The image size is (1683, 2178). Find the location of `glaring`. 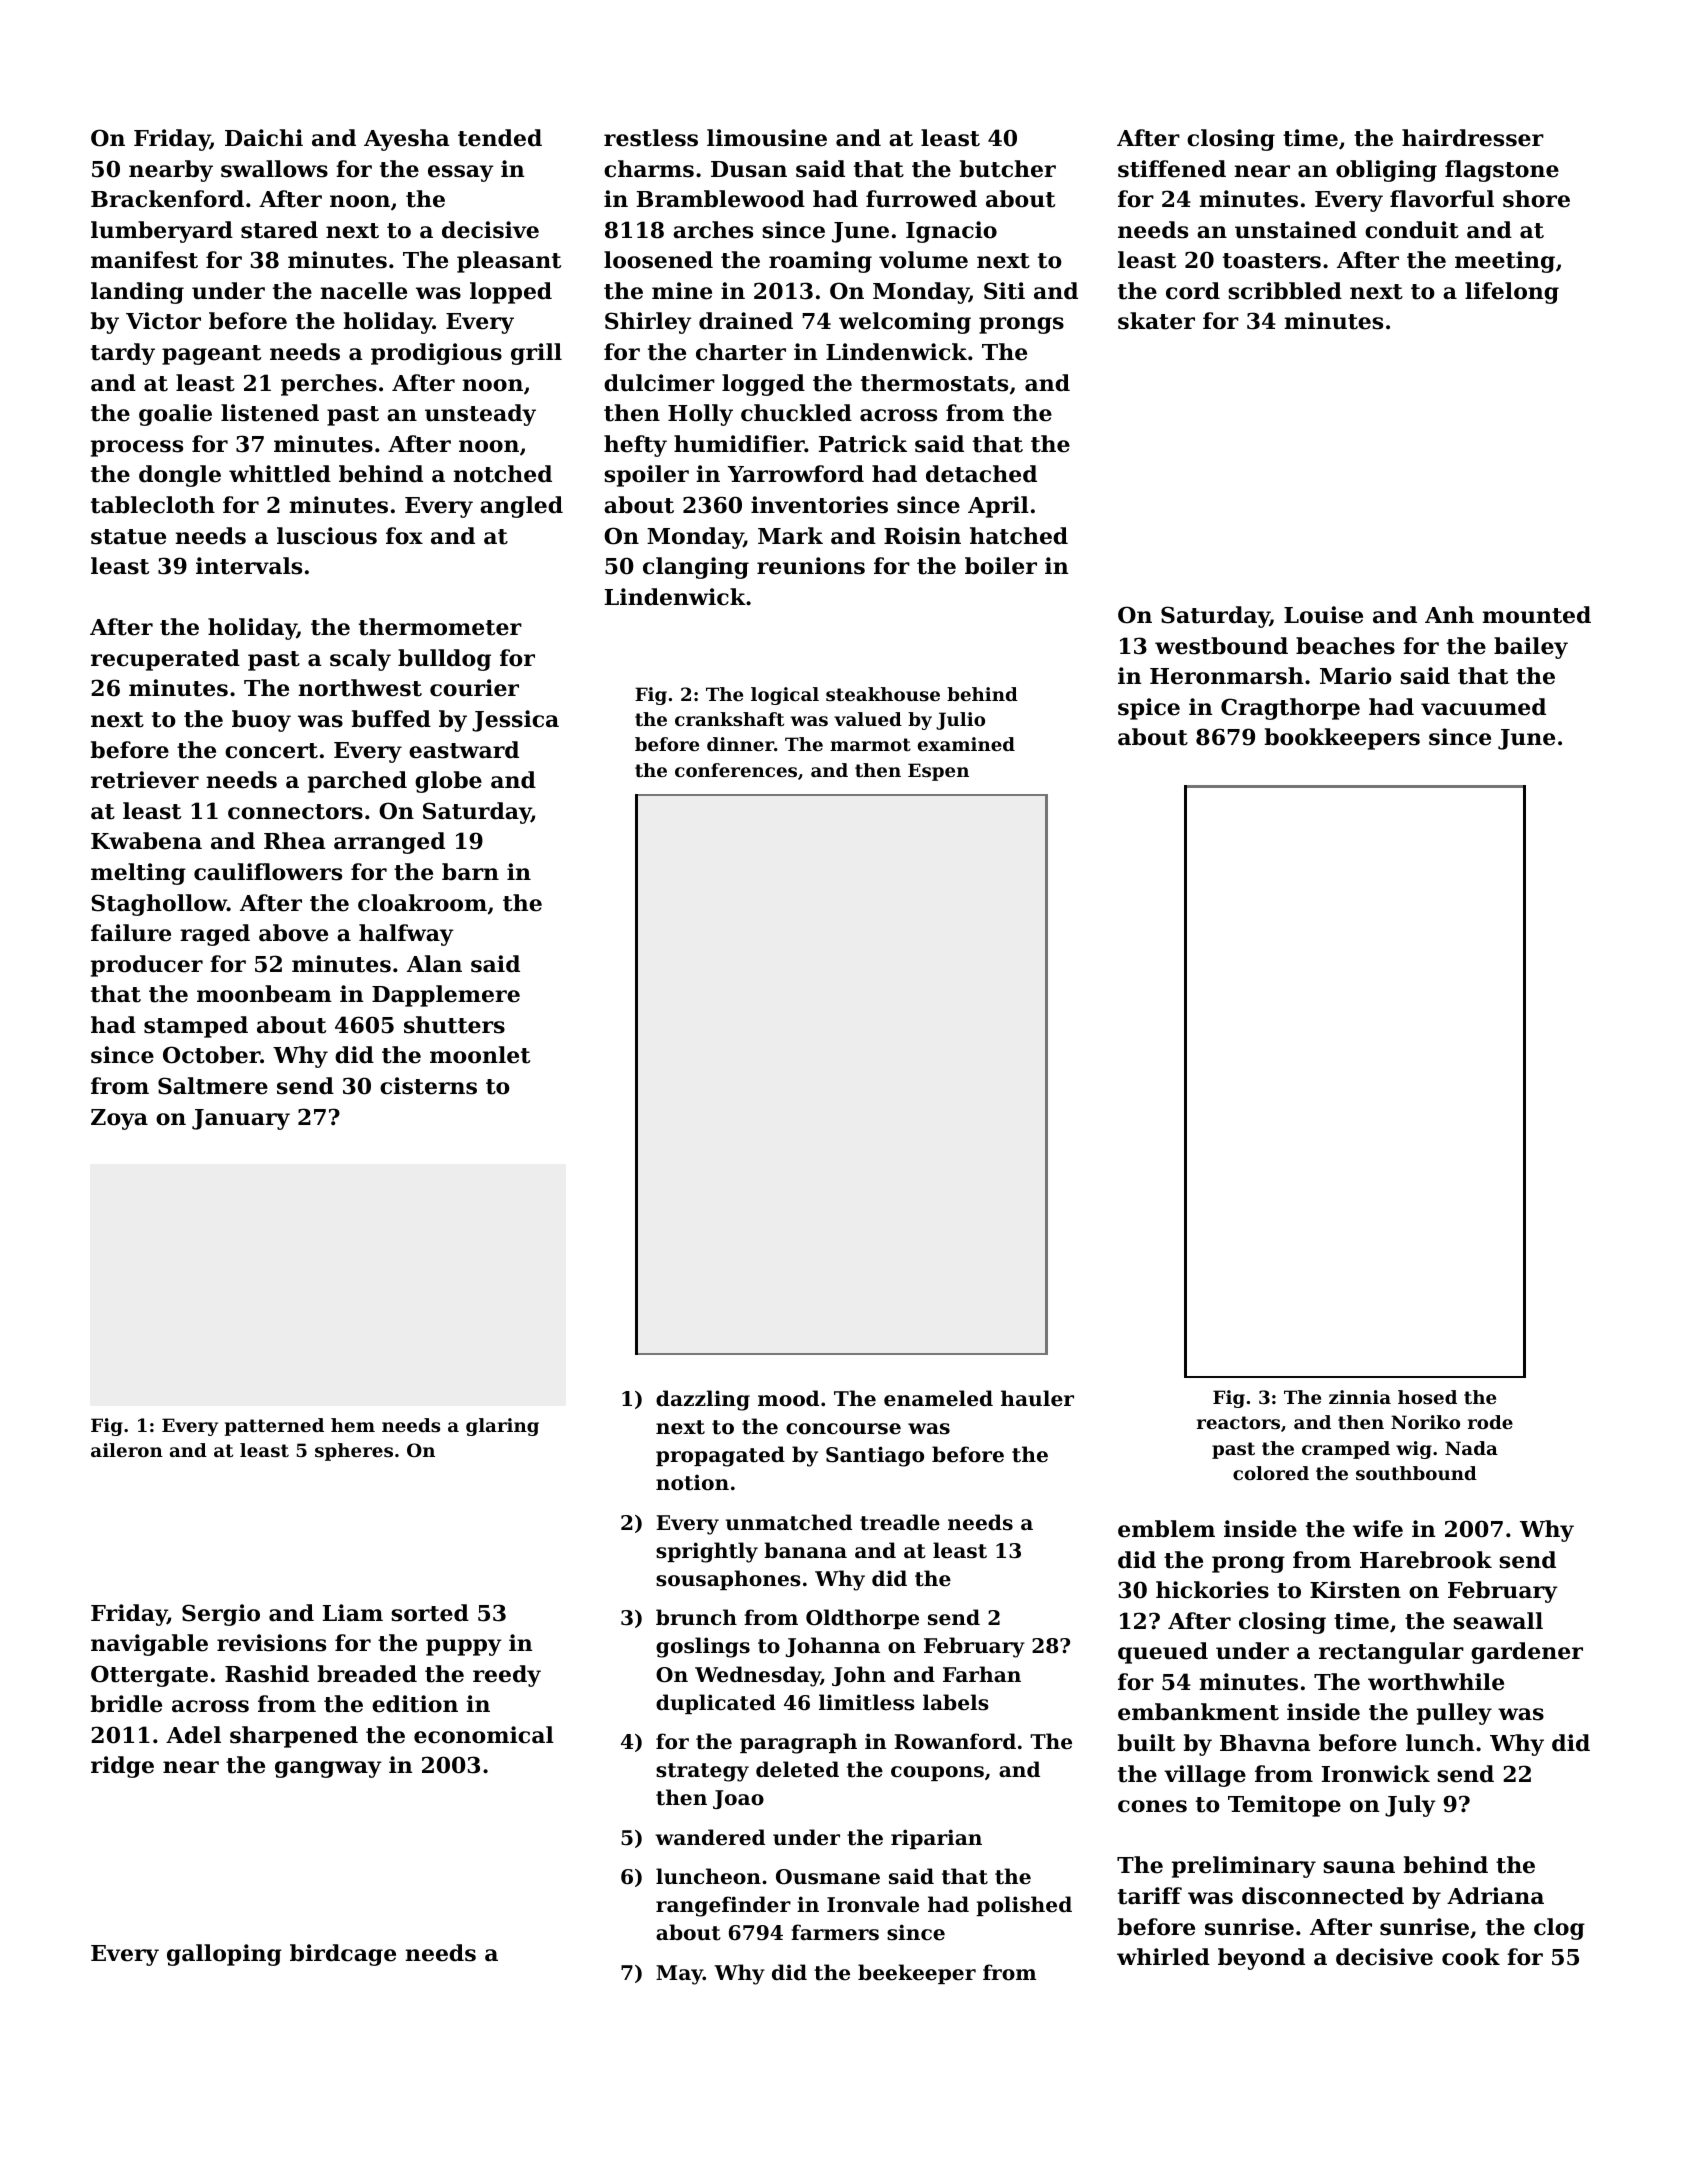

glaring is located at coordinates (502, 1427).
